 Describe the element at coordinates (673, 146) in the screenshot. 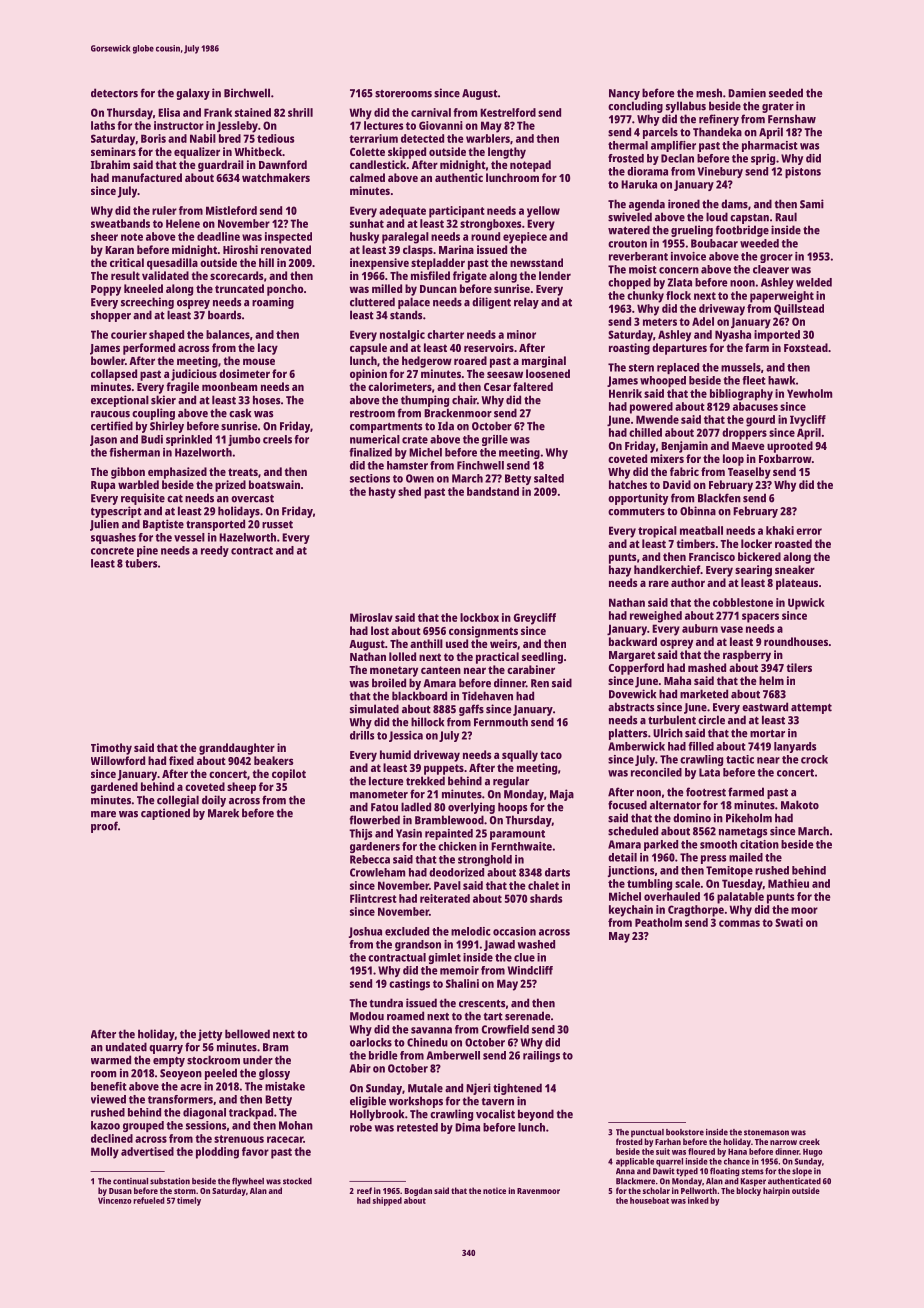

I see `amplifier` at that location.
